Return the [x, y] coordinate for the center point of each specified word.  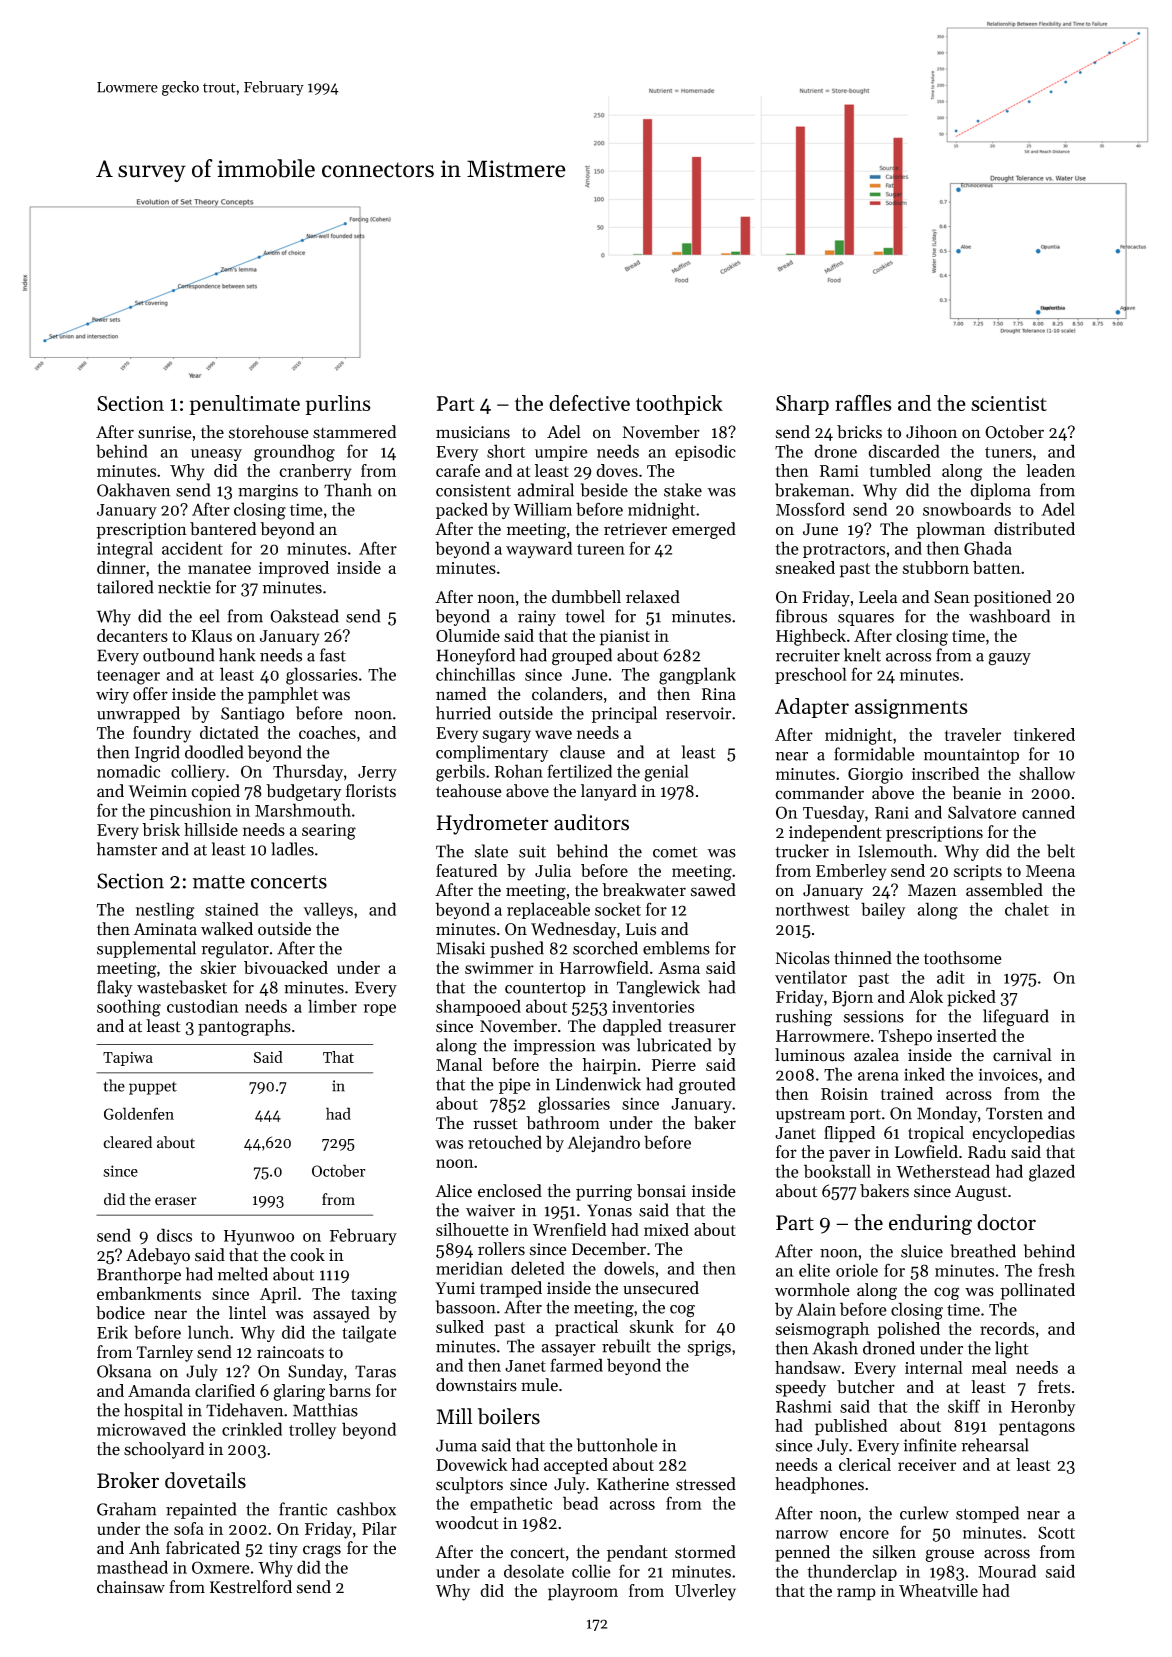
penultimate [245, 405]
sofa [189, 1528]
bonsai [661, 1191]
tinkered [1044, 734]
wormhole [812, 1290]
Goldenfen [139, 1113]
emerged [704, 530]
